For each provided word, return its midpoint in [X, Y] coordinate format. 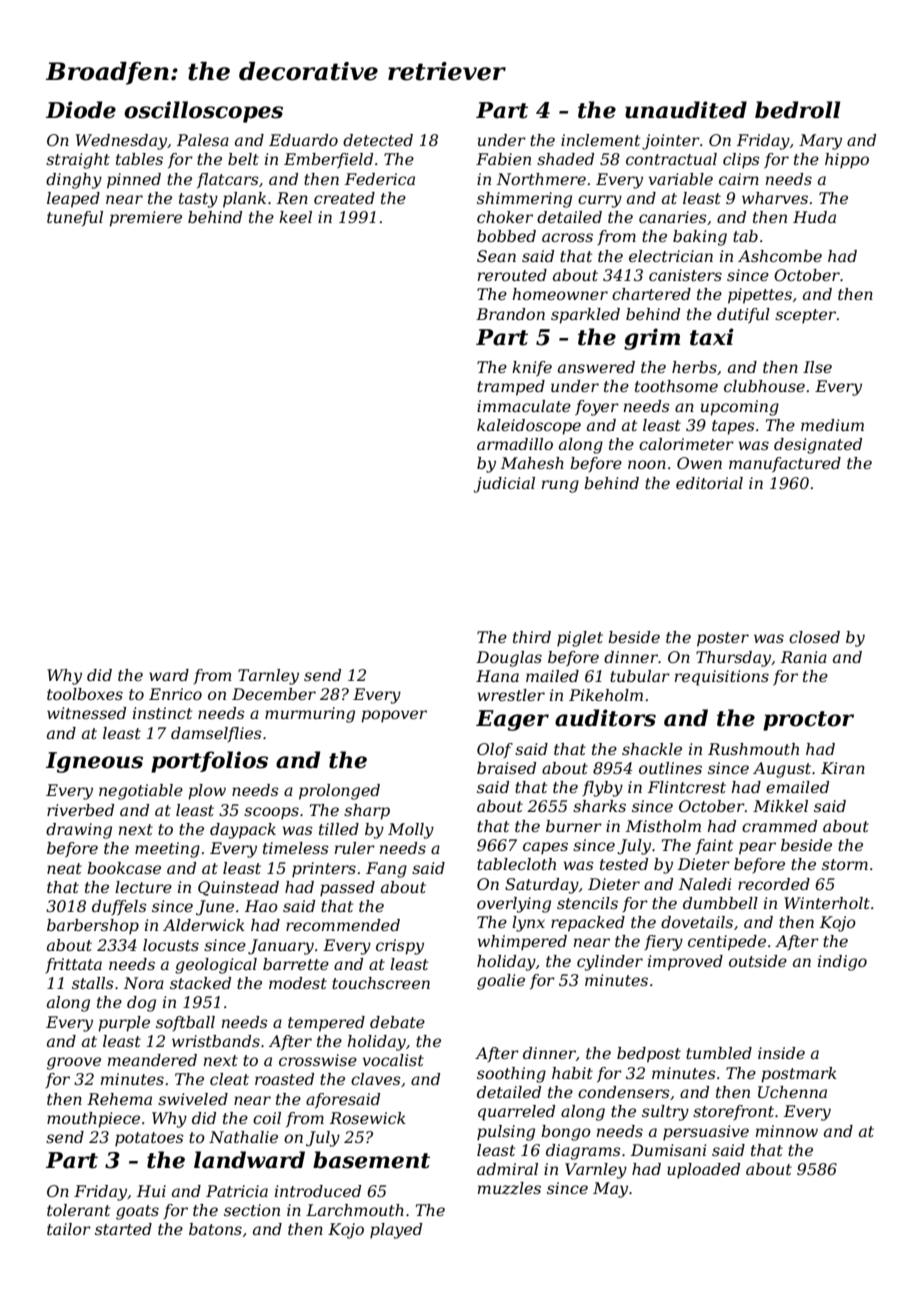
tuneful [75, 218]
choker [505, 217]
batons [215, 1229]
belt [243, 159]
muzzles [509, 1188]
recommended [343, 925]
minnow [787, 1131]
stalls [93, 983]
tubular [640, 676]
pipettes [760, 296]
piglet [580, 639]
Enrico [175, 694]
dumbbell [720, 903]
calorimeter [686, 444]
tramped [511, 388]
